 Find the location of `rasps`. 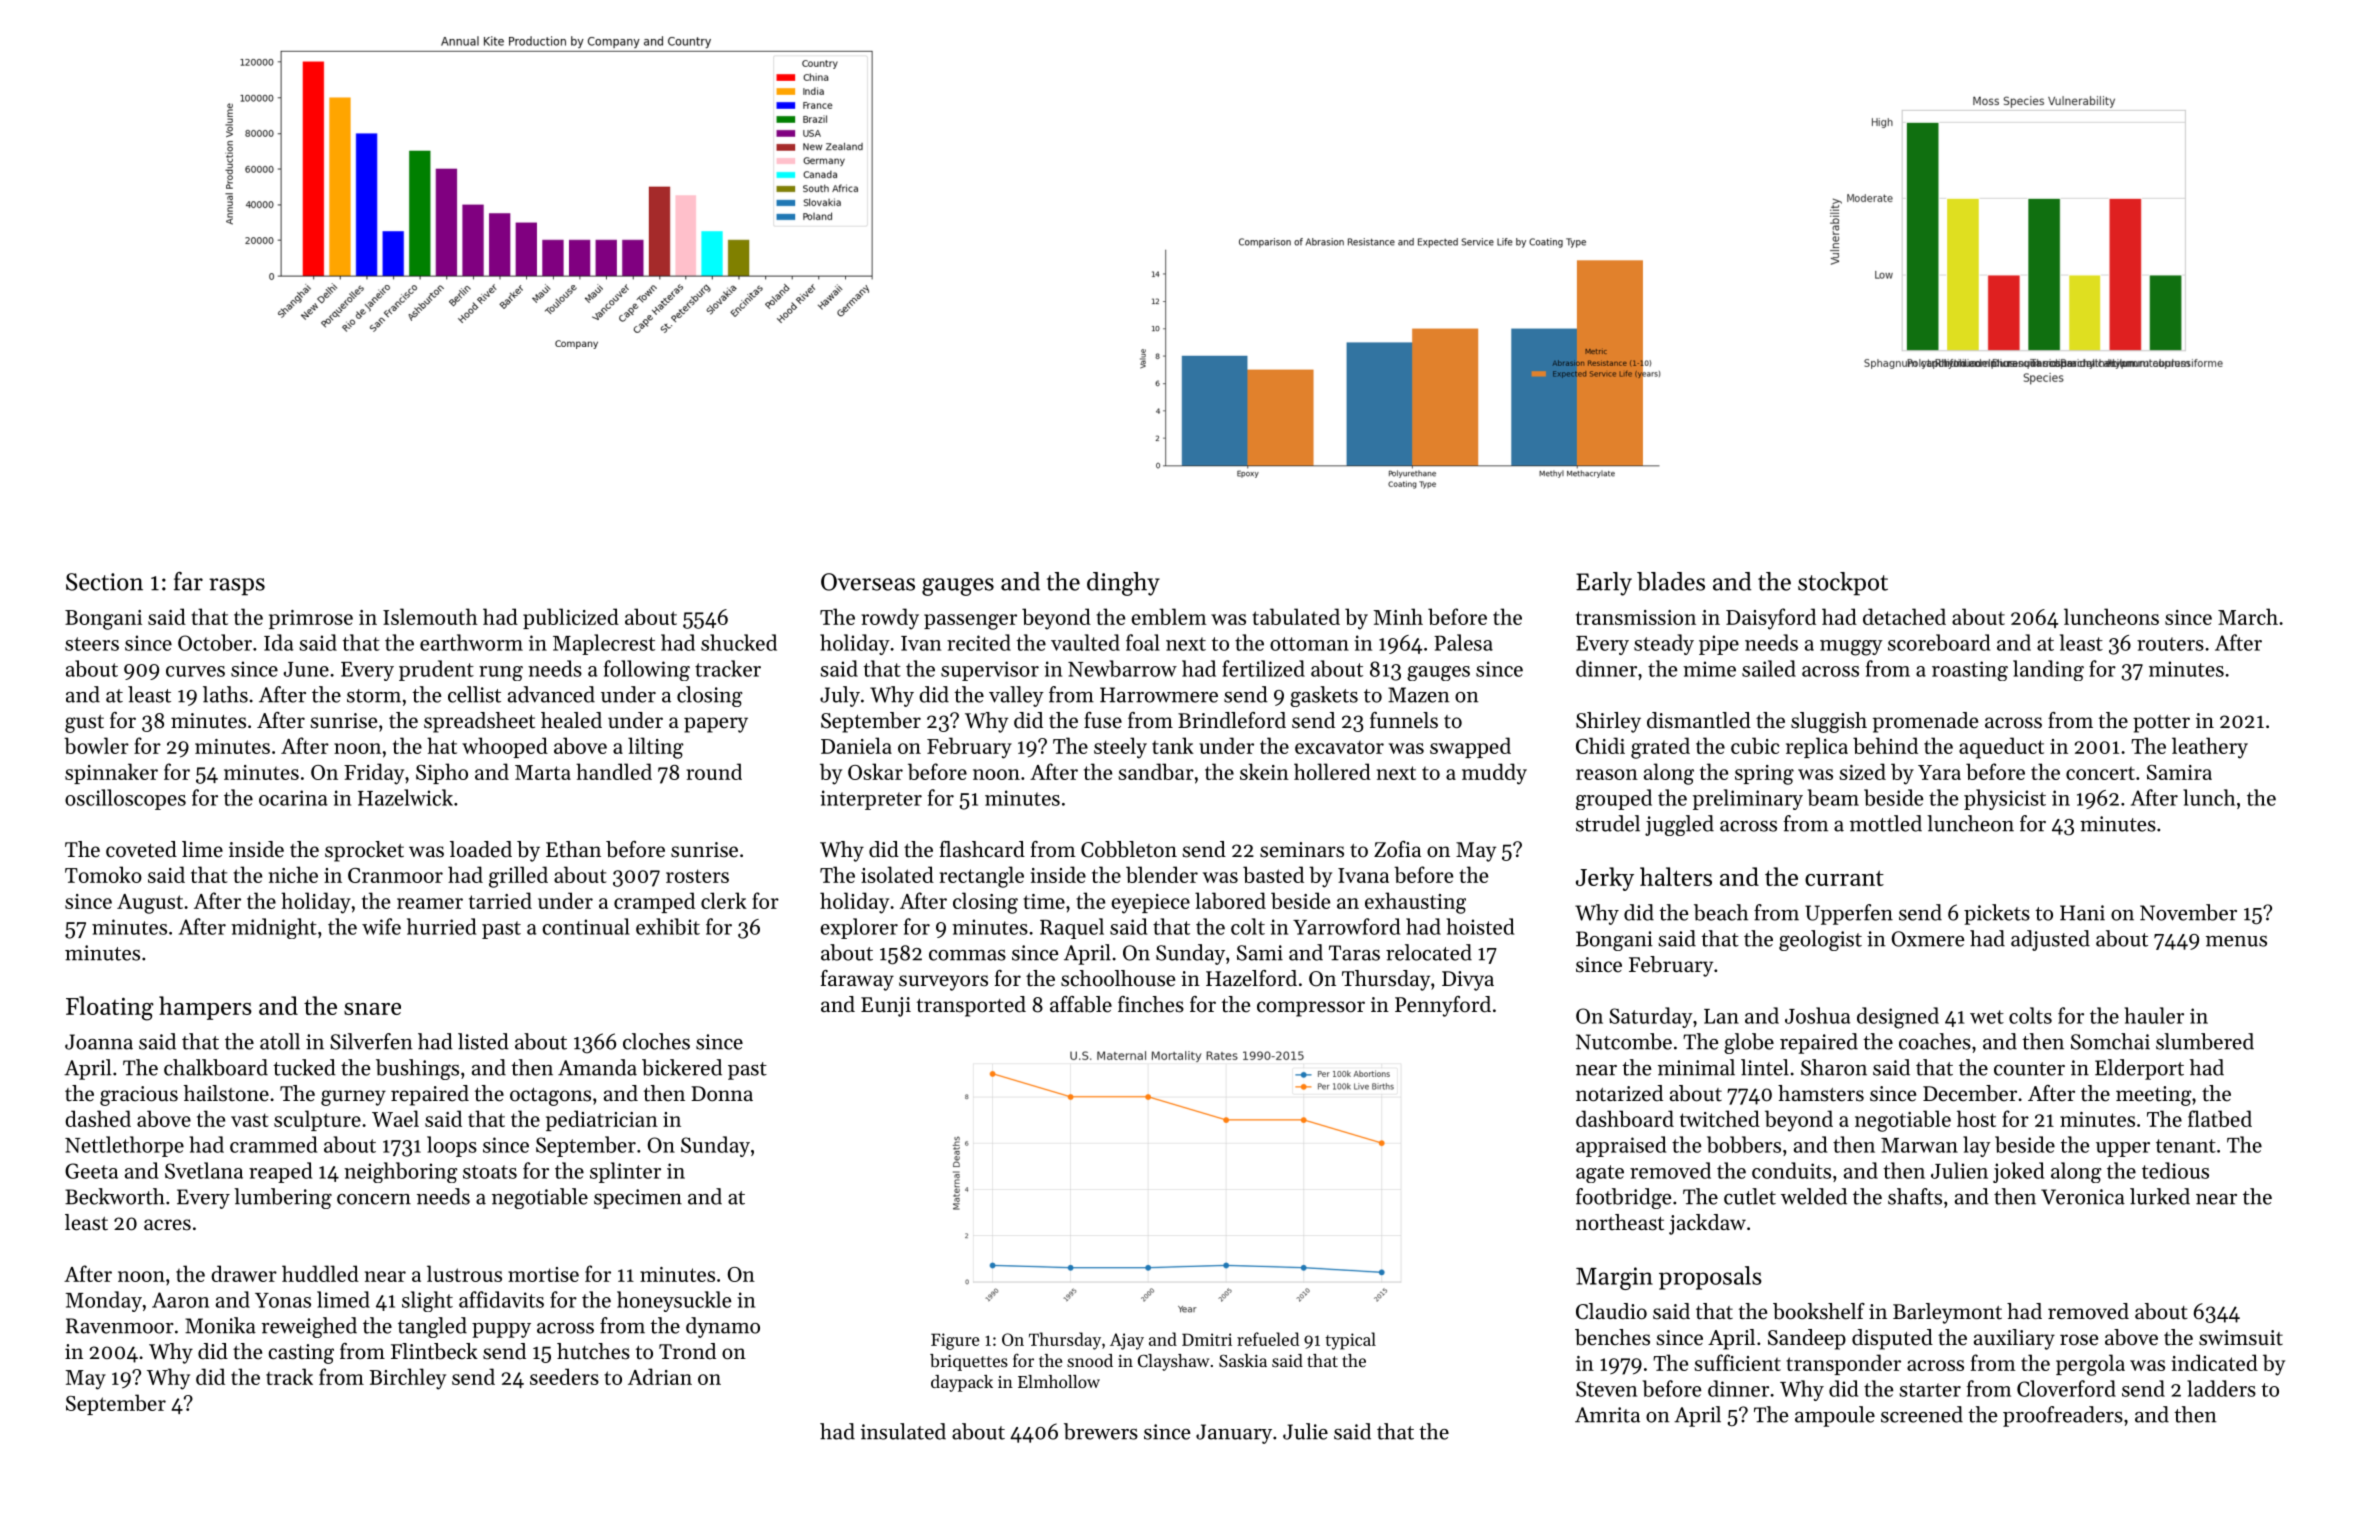

rasps is located at coordinates (237, 587).
